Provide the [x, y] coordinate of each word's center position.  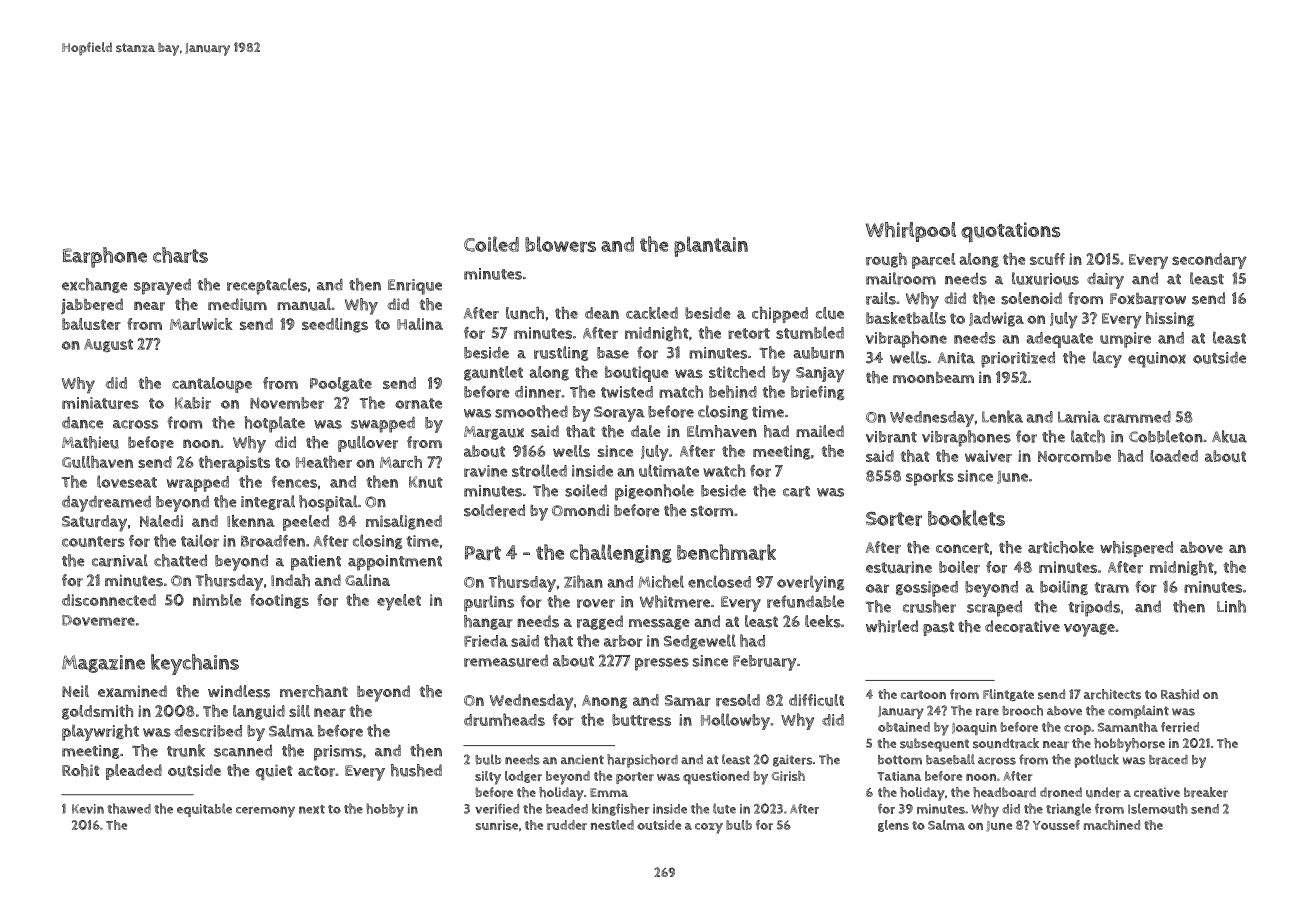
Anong [605, 702]
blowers [560, 244]
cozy [709, 828]
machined [1112, 825]
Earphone [105, 257]
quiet [274, 772]
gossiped [927, 589]
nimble [217, 600]
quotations [1011, 232]
